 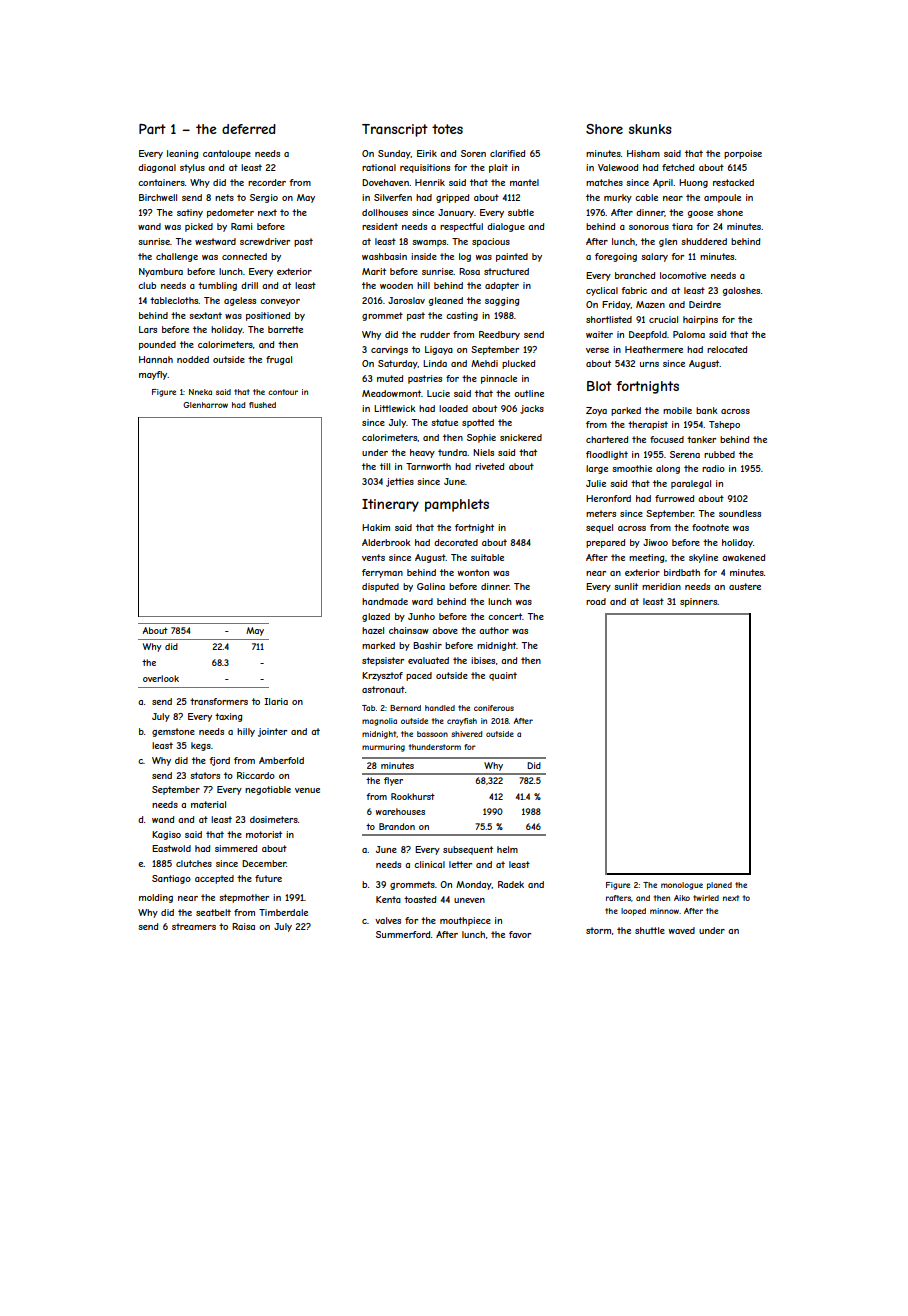 I want to click on deferred, so click(x=249, y=129).
